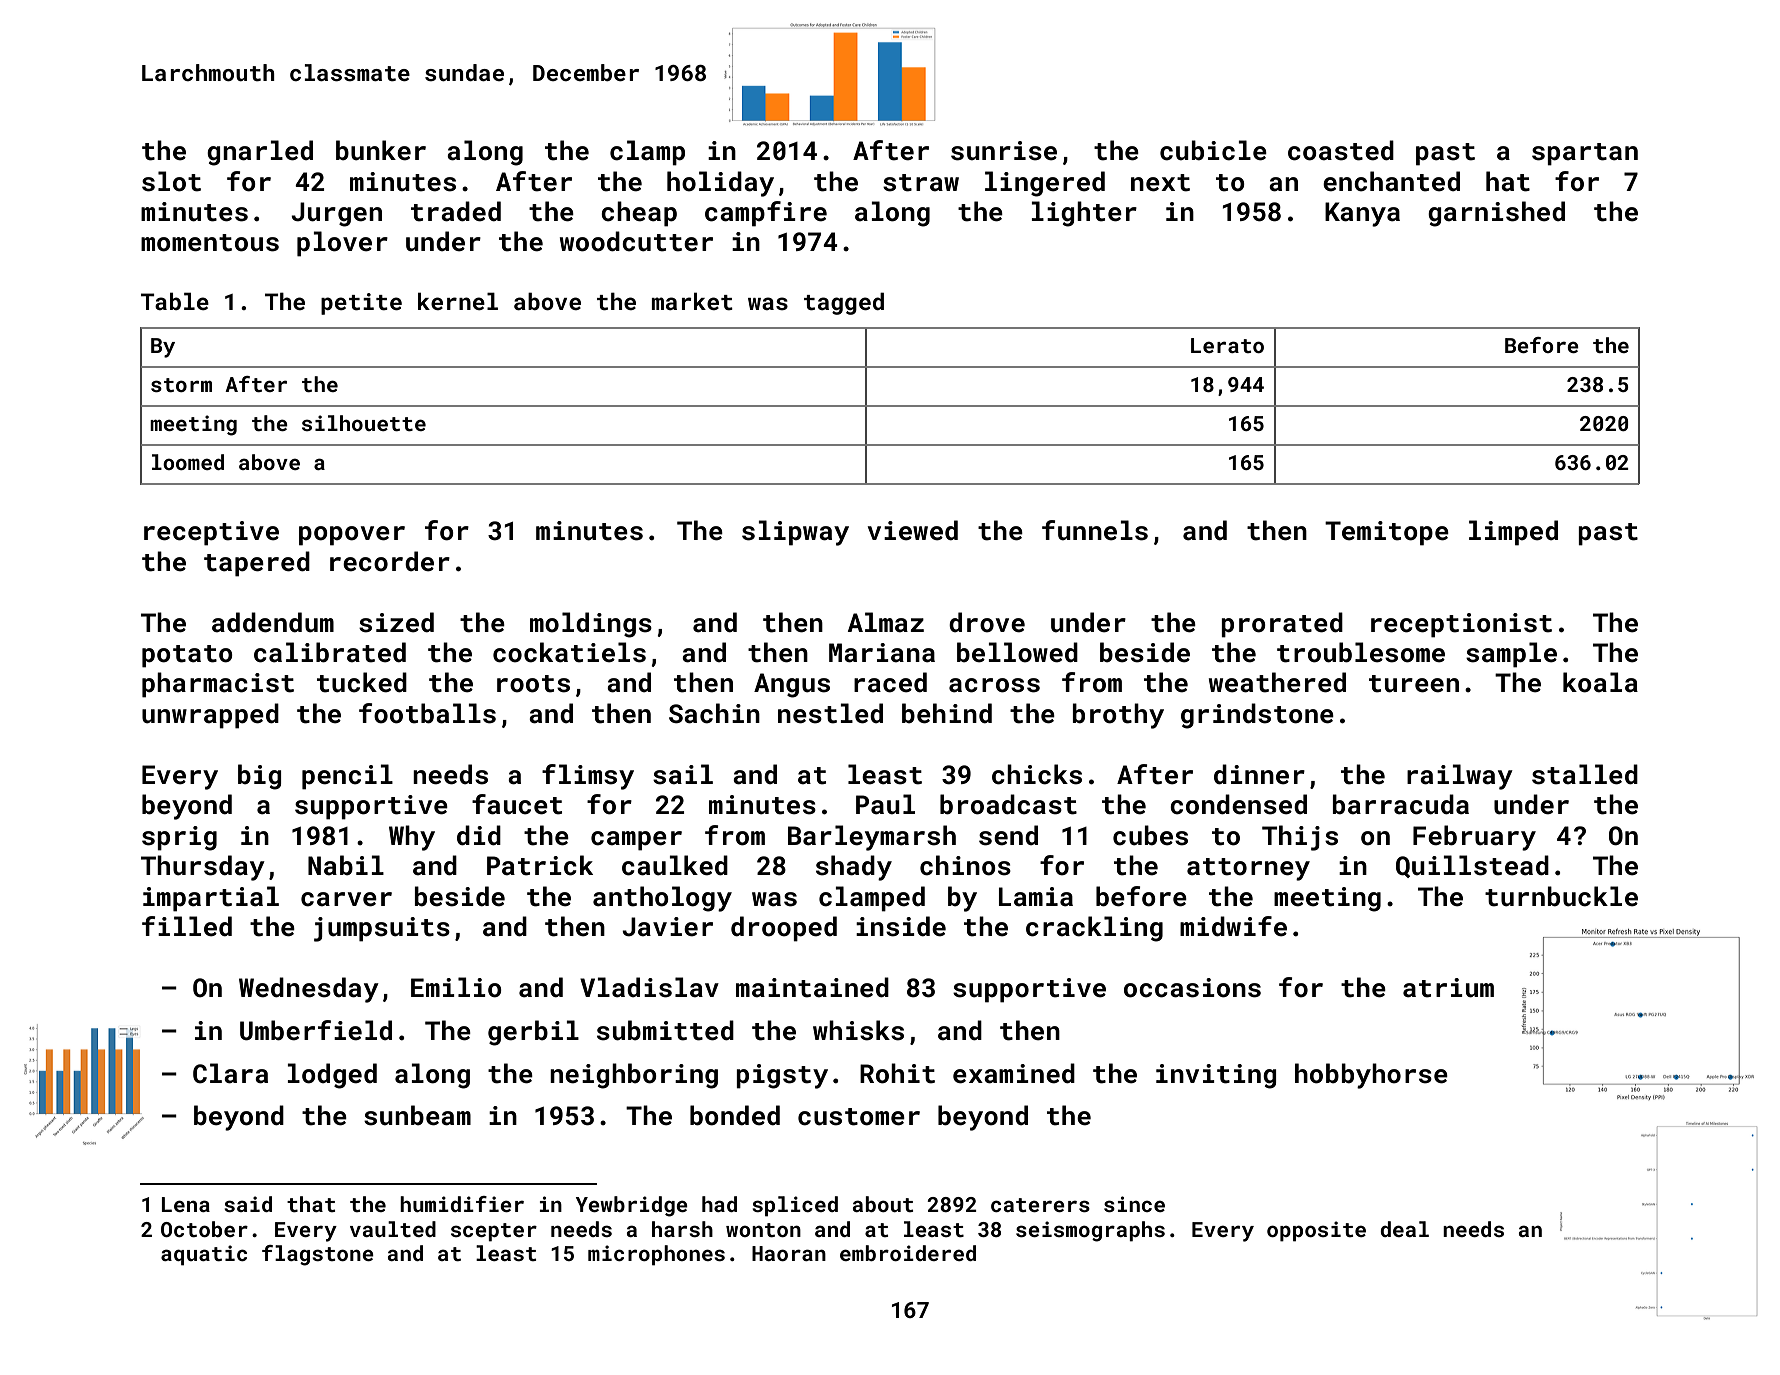 Image resolution: width=1780 pixels, height=1375 pixels. Describe the element at coordinates (1341, 150) in the screenshot. I see `coasted` at that location.
